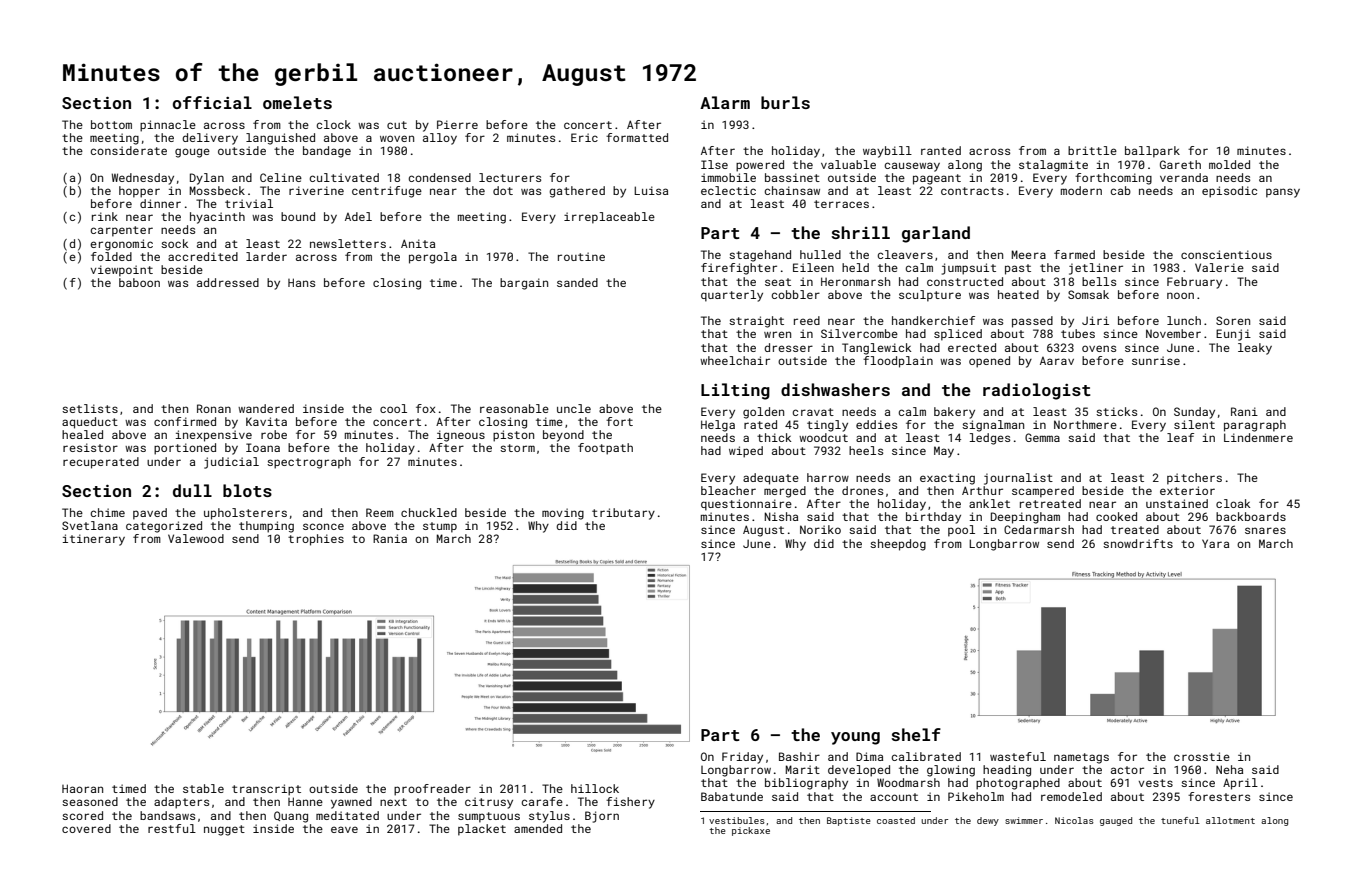 This page has width=1372, height=887. What do you see at coordinates (799, 756) in the page?
I see `Bashir` at bounding box center [799, 756].
